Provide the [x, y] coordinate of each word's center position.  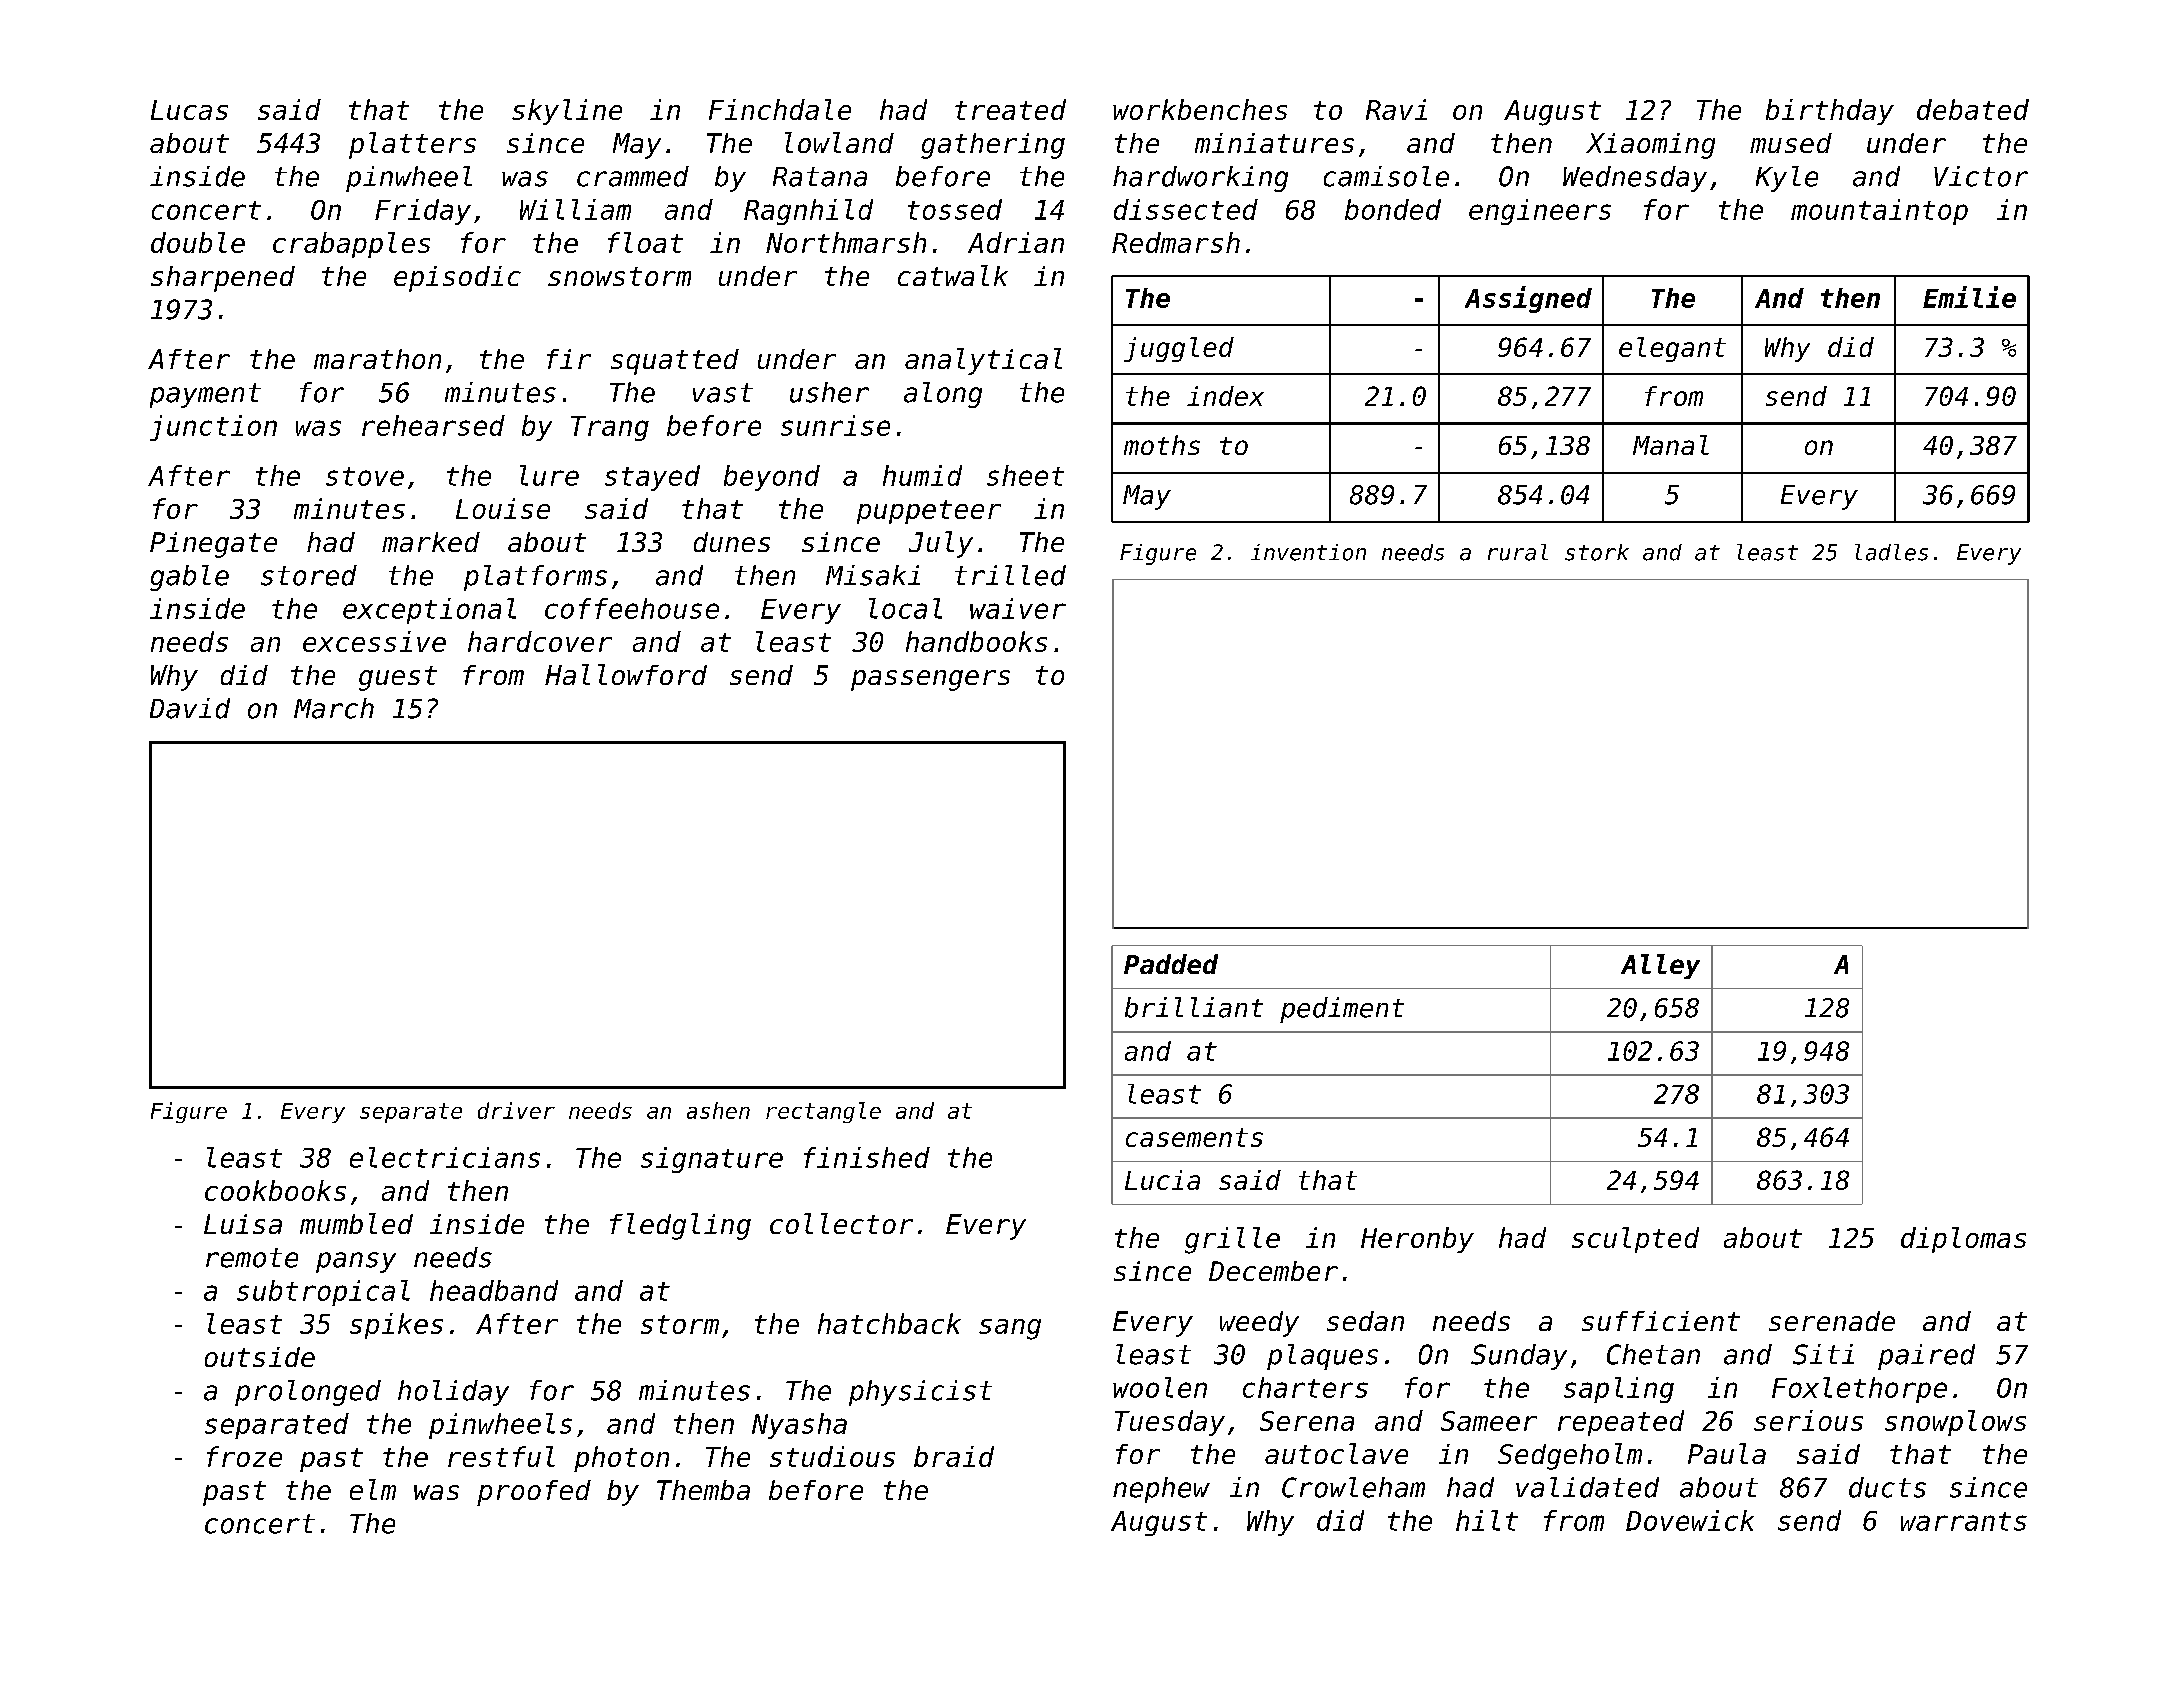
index [1225, 396]
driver [516, 1110]
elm [373, 1489]
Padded [1171, 964]
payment [205, 395]
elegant [1672, 349]
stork [1597, 552]
